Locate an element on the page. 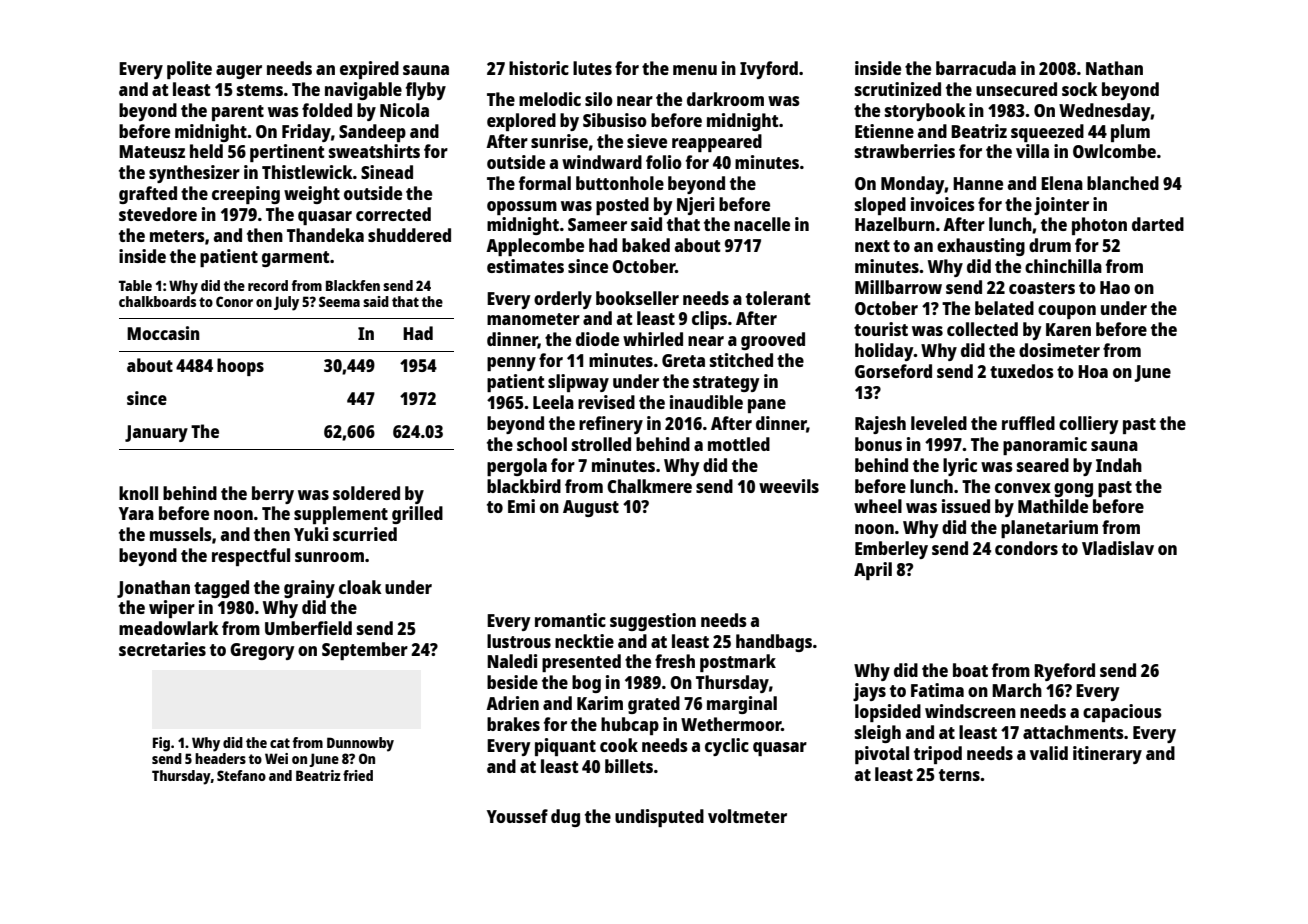 The height and width of the image is (924, 1308). Leela is located at coordinates (553, 402).
